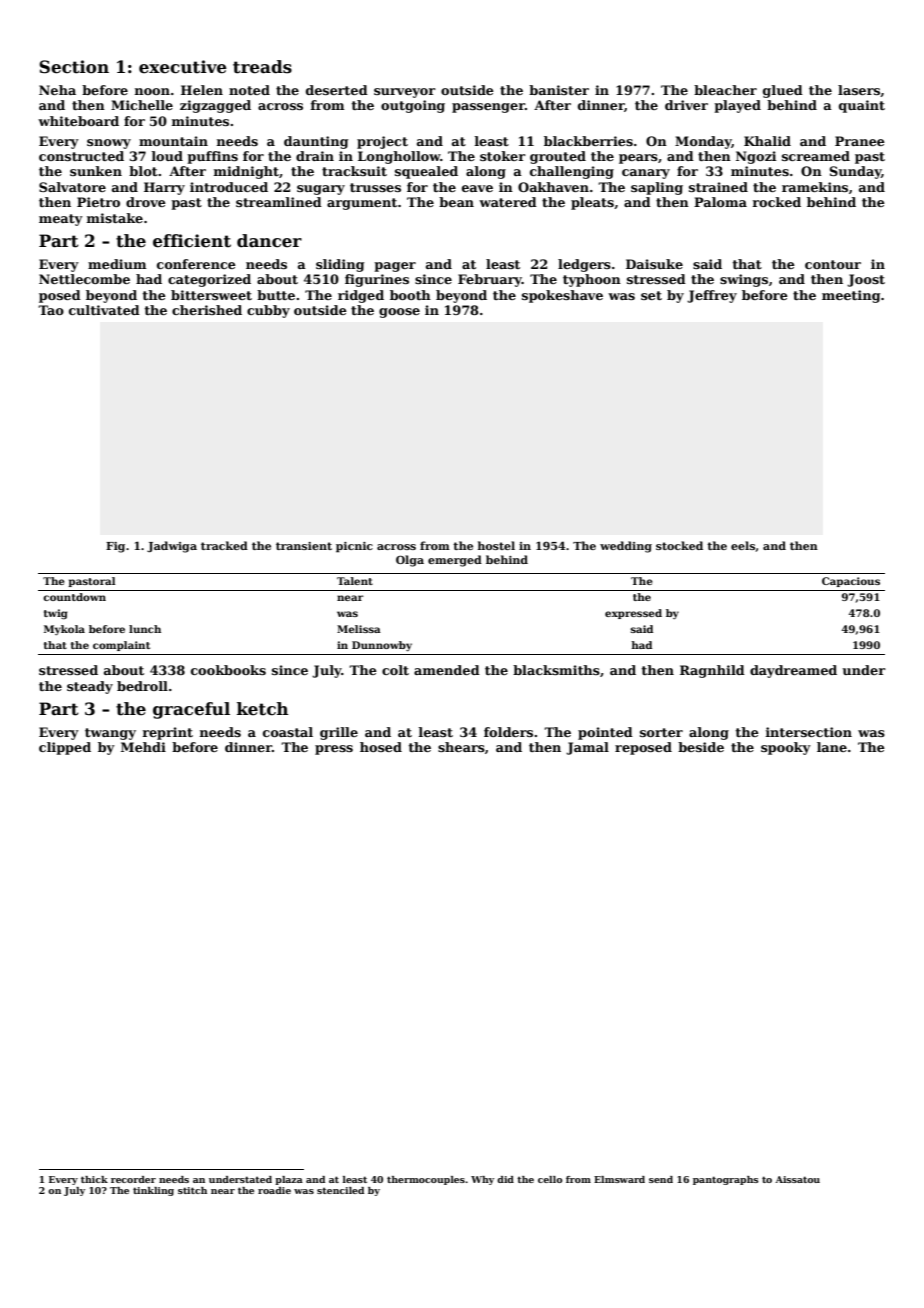 The width and height of the document is (924, 1308). I want to click on Mehdi, so click(143, 747).
